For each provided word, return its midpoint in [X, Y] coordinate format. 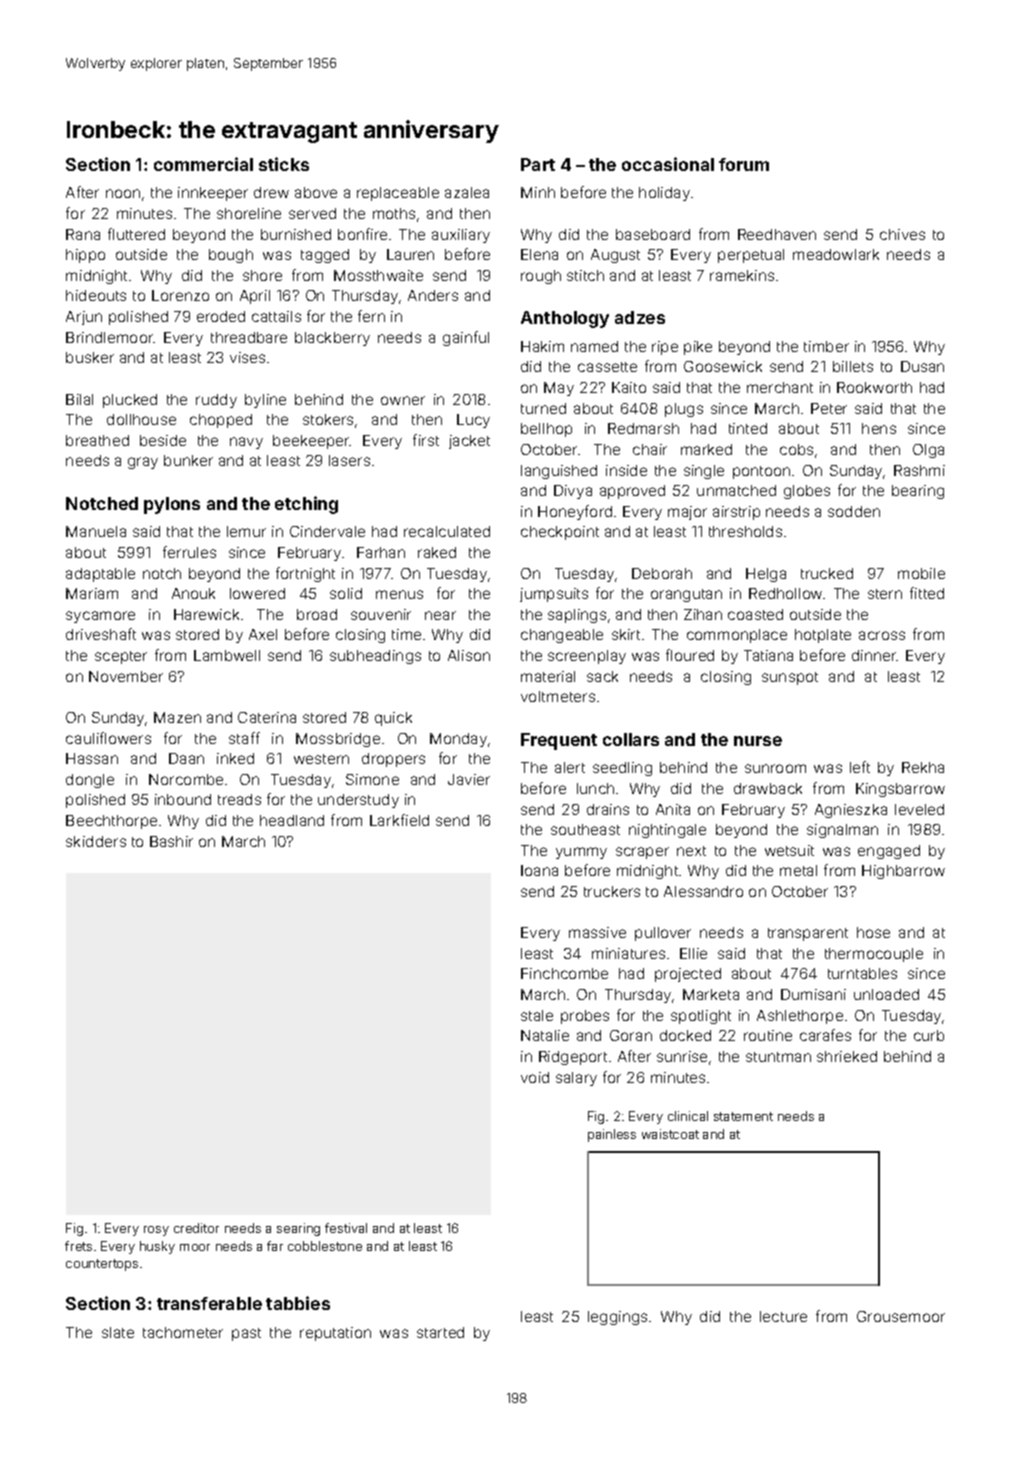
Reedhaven [777, 234]
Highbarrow [903, 872]
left [860, 767]
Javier [469, 779]
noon [123, 193]
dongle [90, 781]
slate [118, 1332]
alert [570, 767]
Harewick [206, 614]
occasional [668, 164]
